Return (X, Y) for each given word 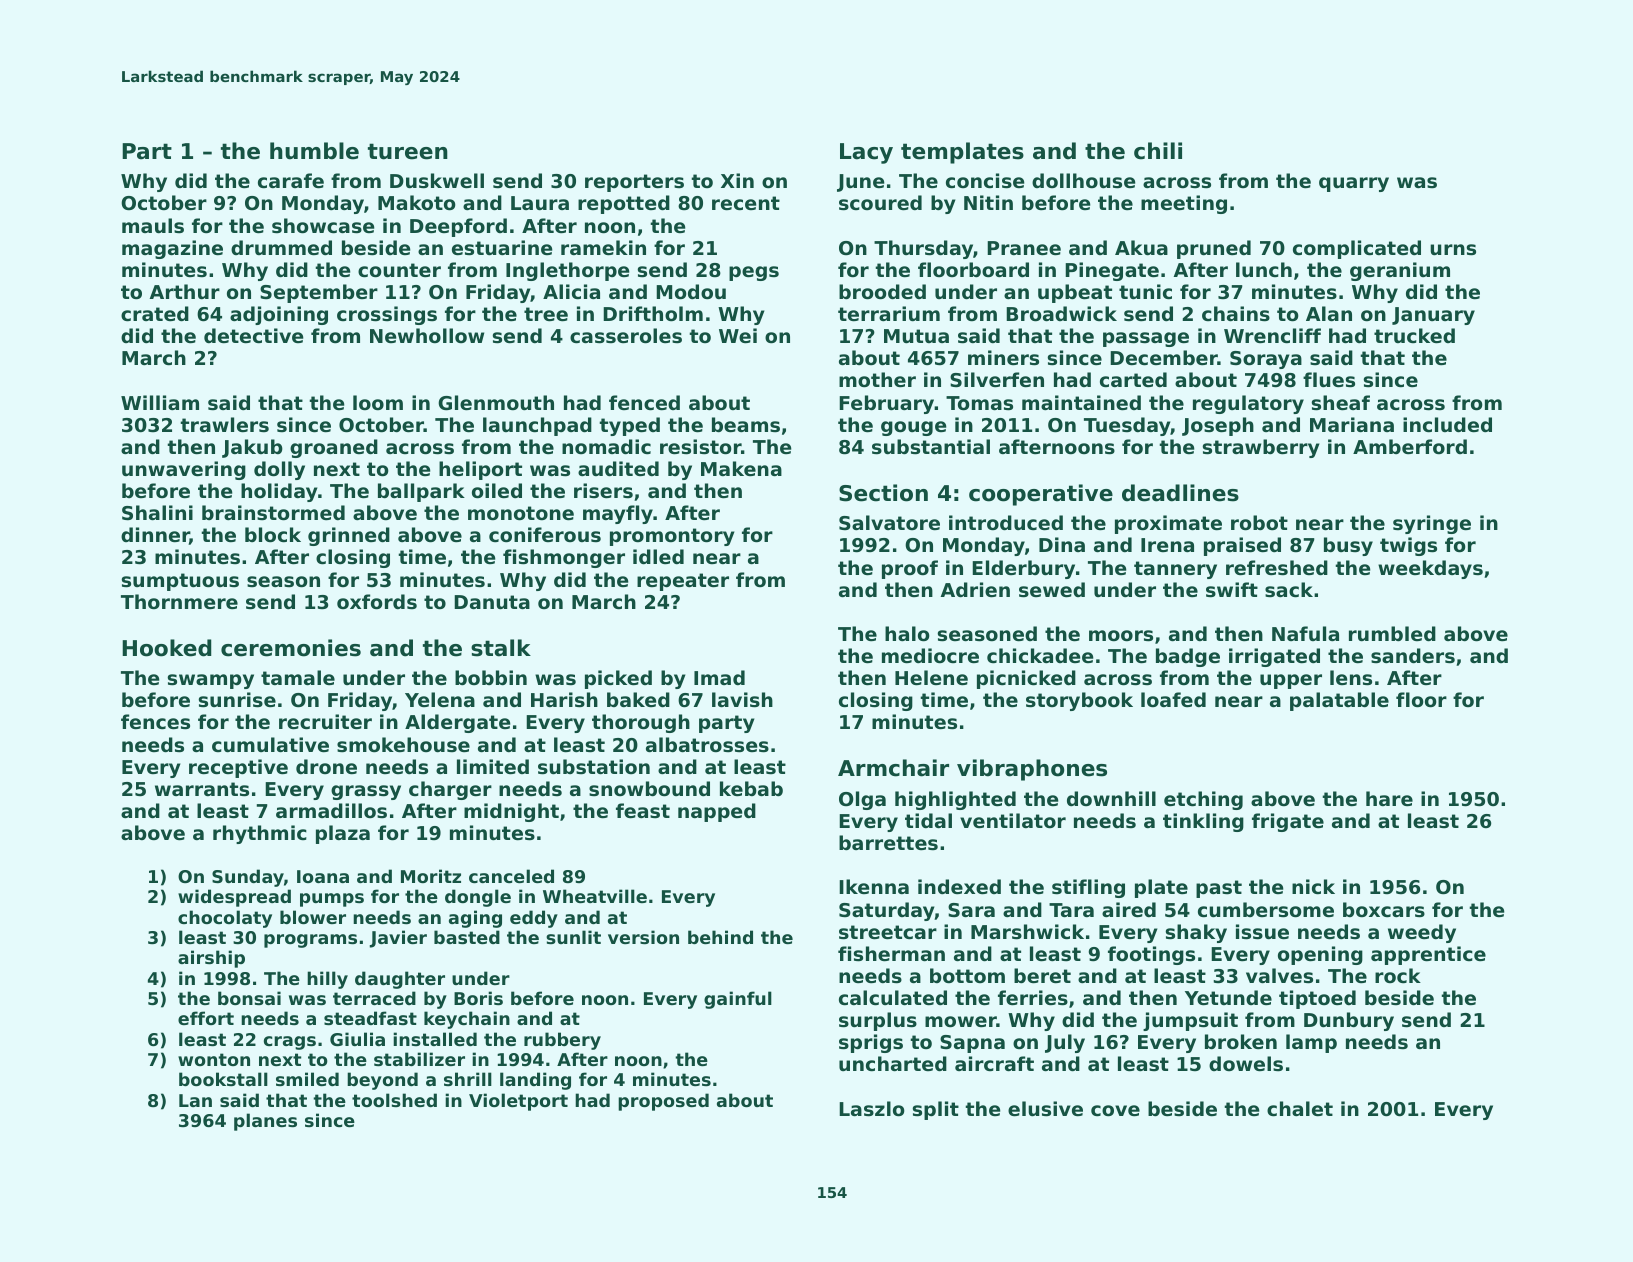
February (887, 404)
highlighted (955, 800)
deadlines (1180, 493)
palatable (1339, 701)
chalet (1300, 1109)
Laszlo (872, 1109)
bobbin (491, 677)
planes (265, 1122)
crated (155, 314)
